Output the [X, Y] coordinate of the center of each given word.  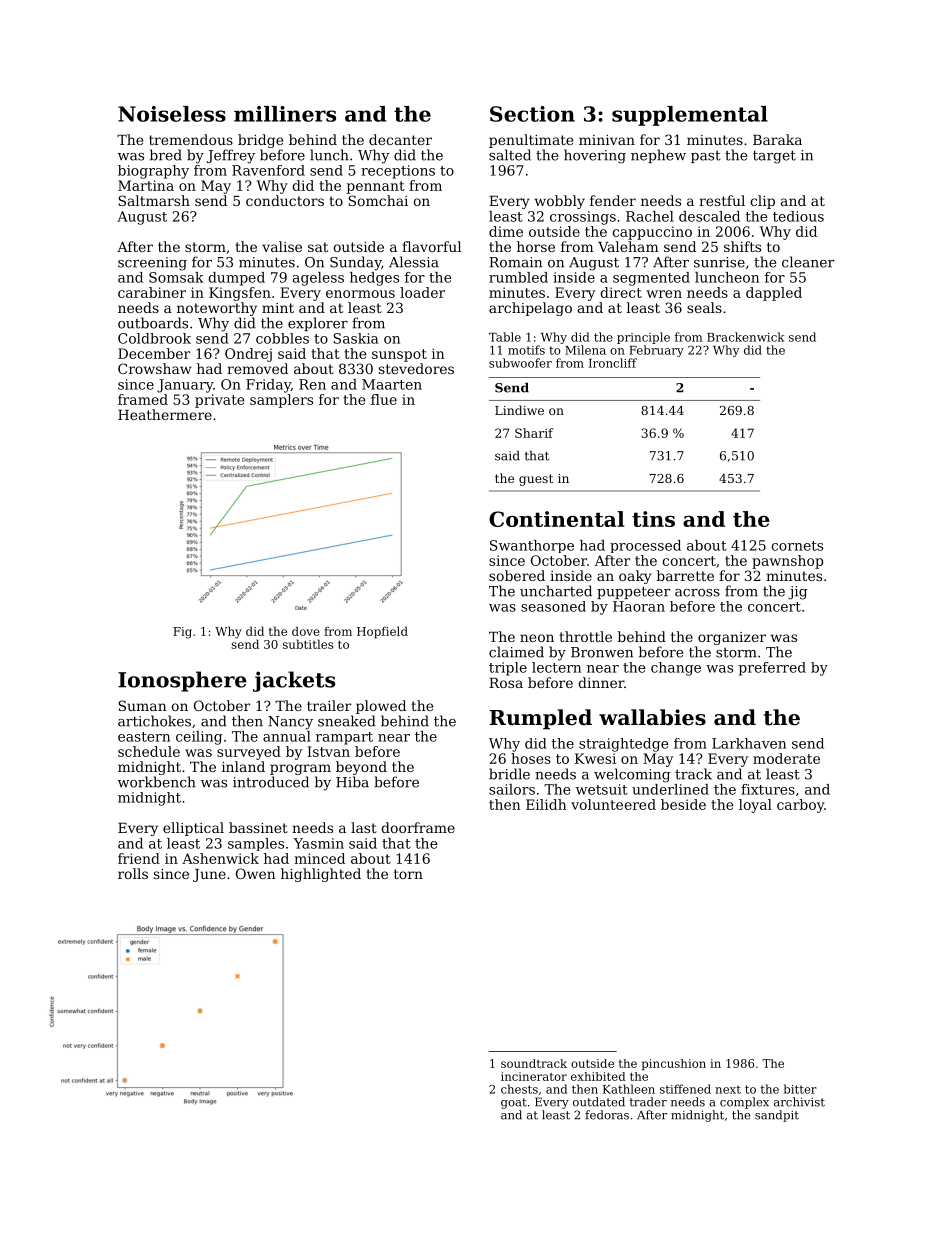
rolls [133, 873]
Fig [182, 633]
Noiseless [172, 114]
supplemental [690, 116]
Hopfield [382, 632]
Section [532, 114]
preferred [772, 669]
